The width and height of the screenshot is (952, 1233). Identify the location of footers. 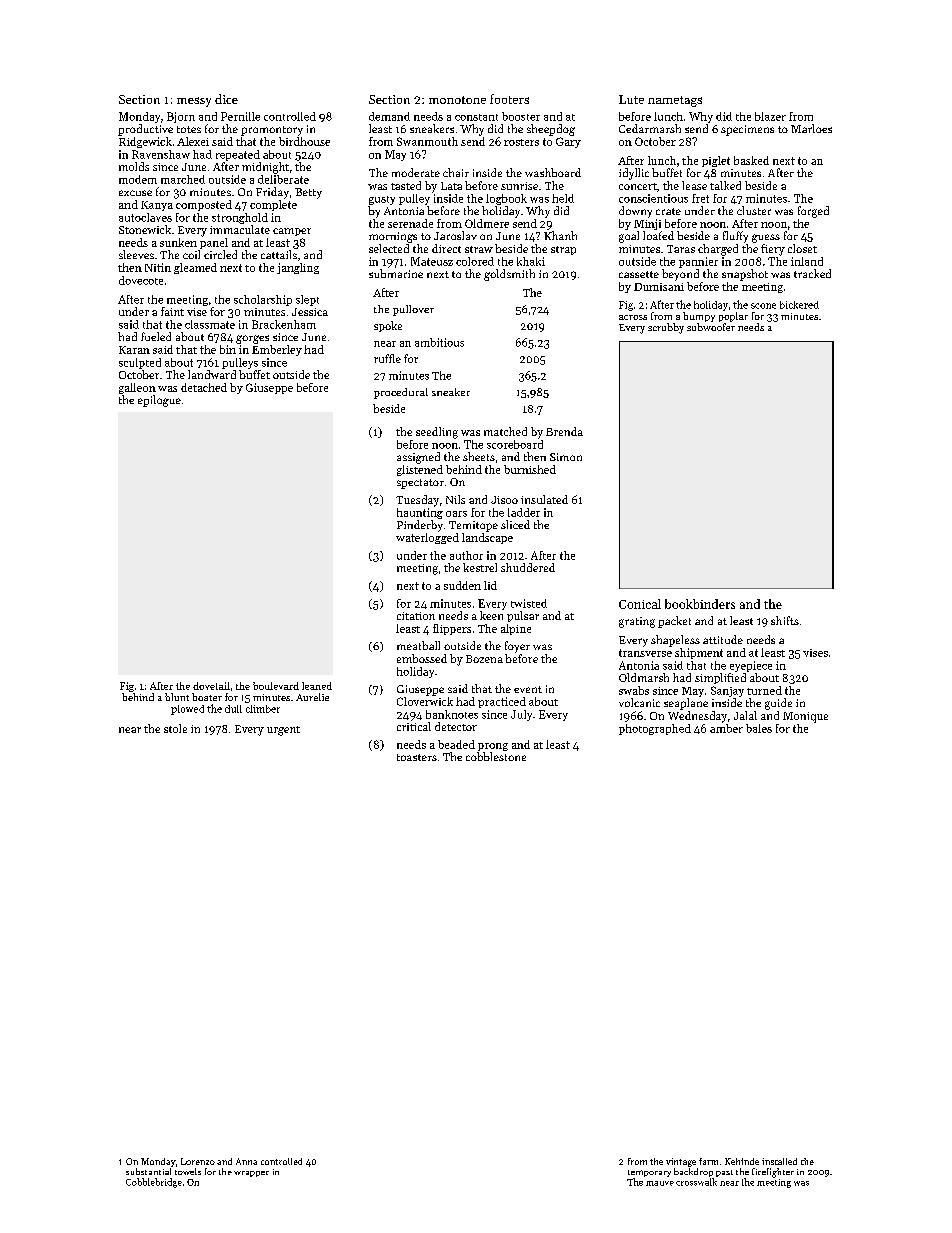
(509, 99).
